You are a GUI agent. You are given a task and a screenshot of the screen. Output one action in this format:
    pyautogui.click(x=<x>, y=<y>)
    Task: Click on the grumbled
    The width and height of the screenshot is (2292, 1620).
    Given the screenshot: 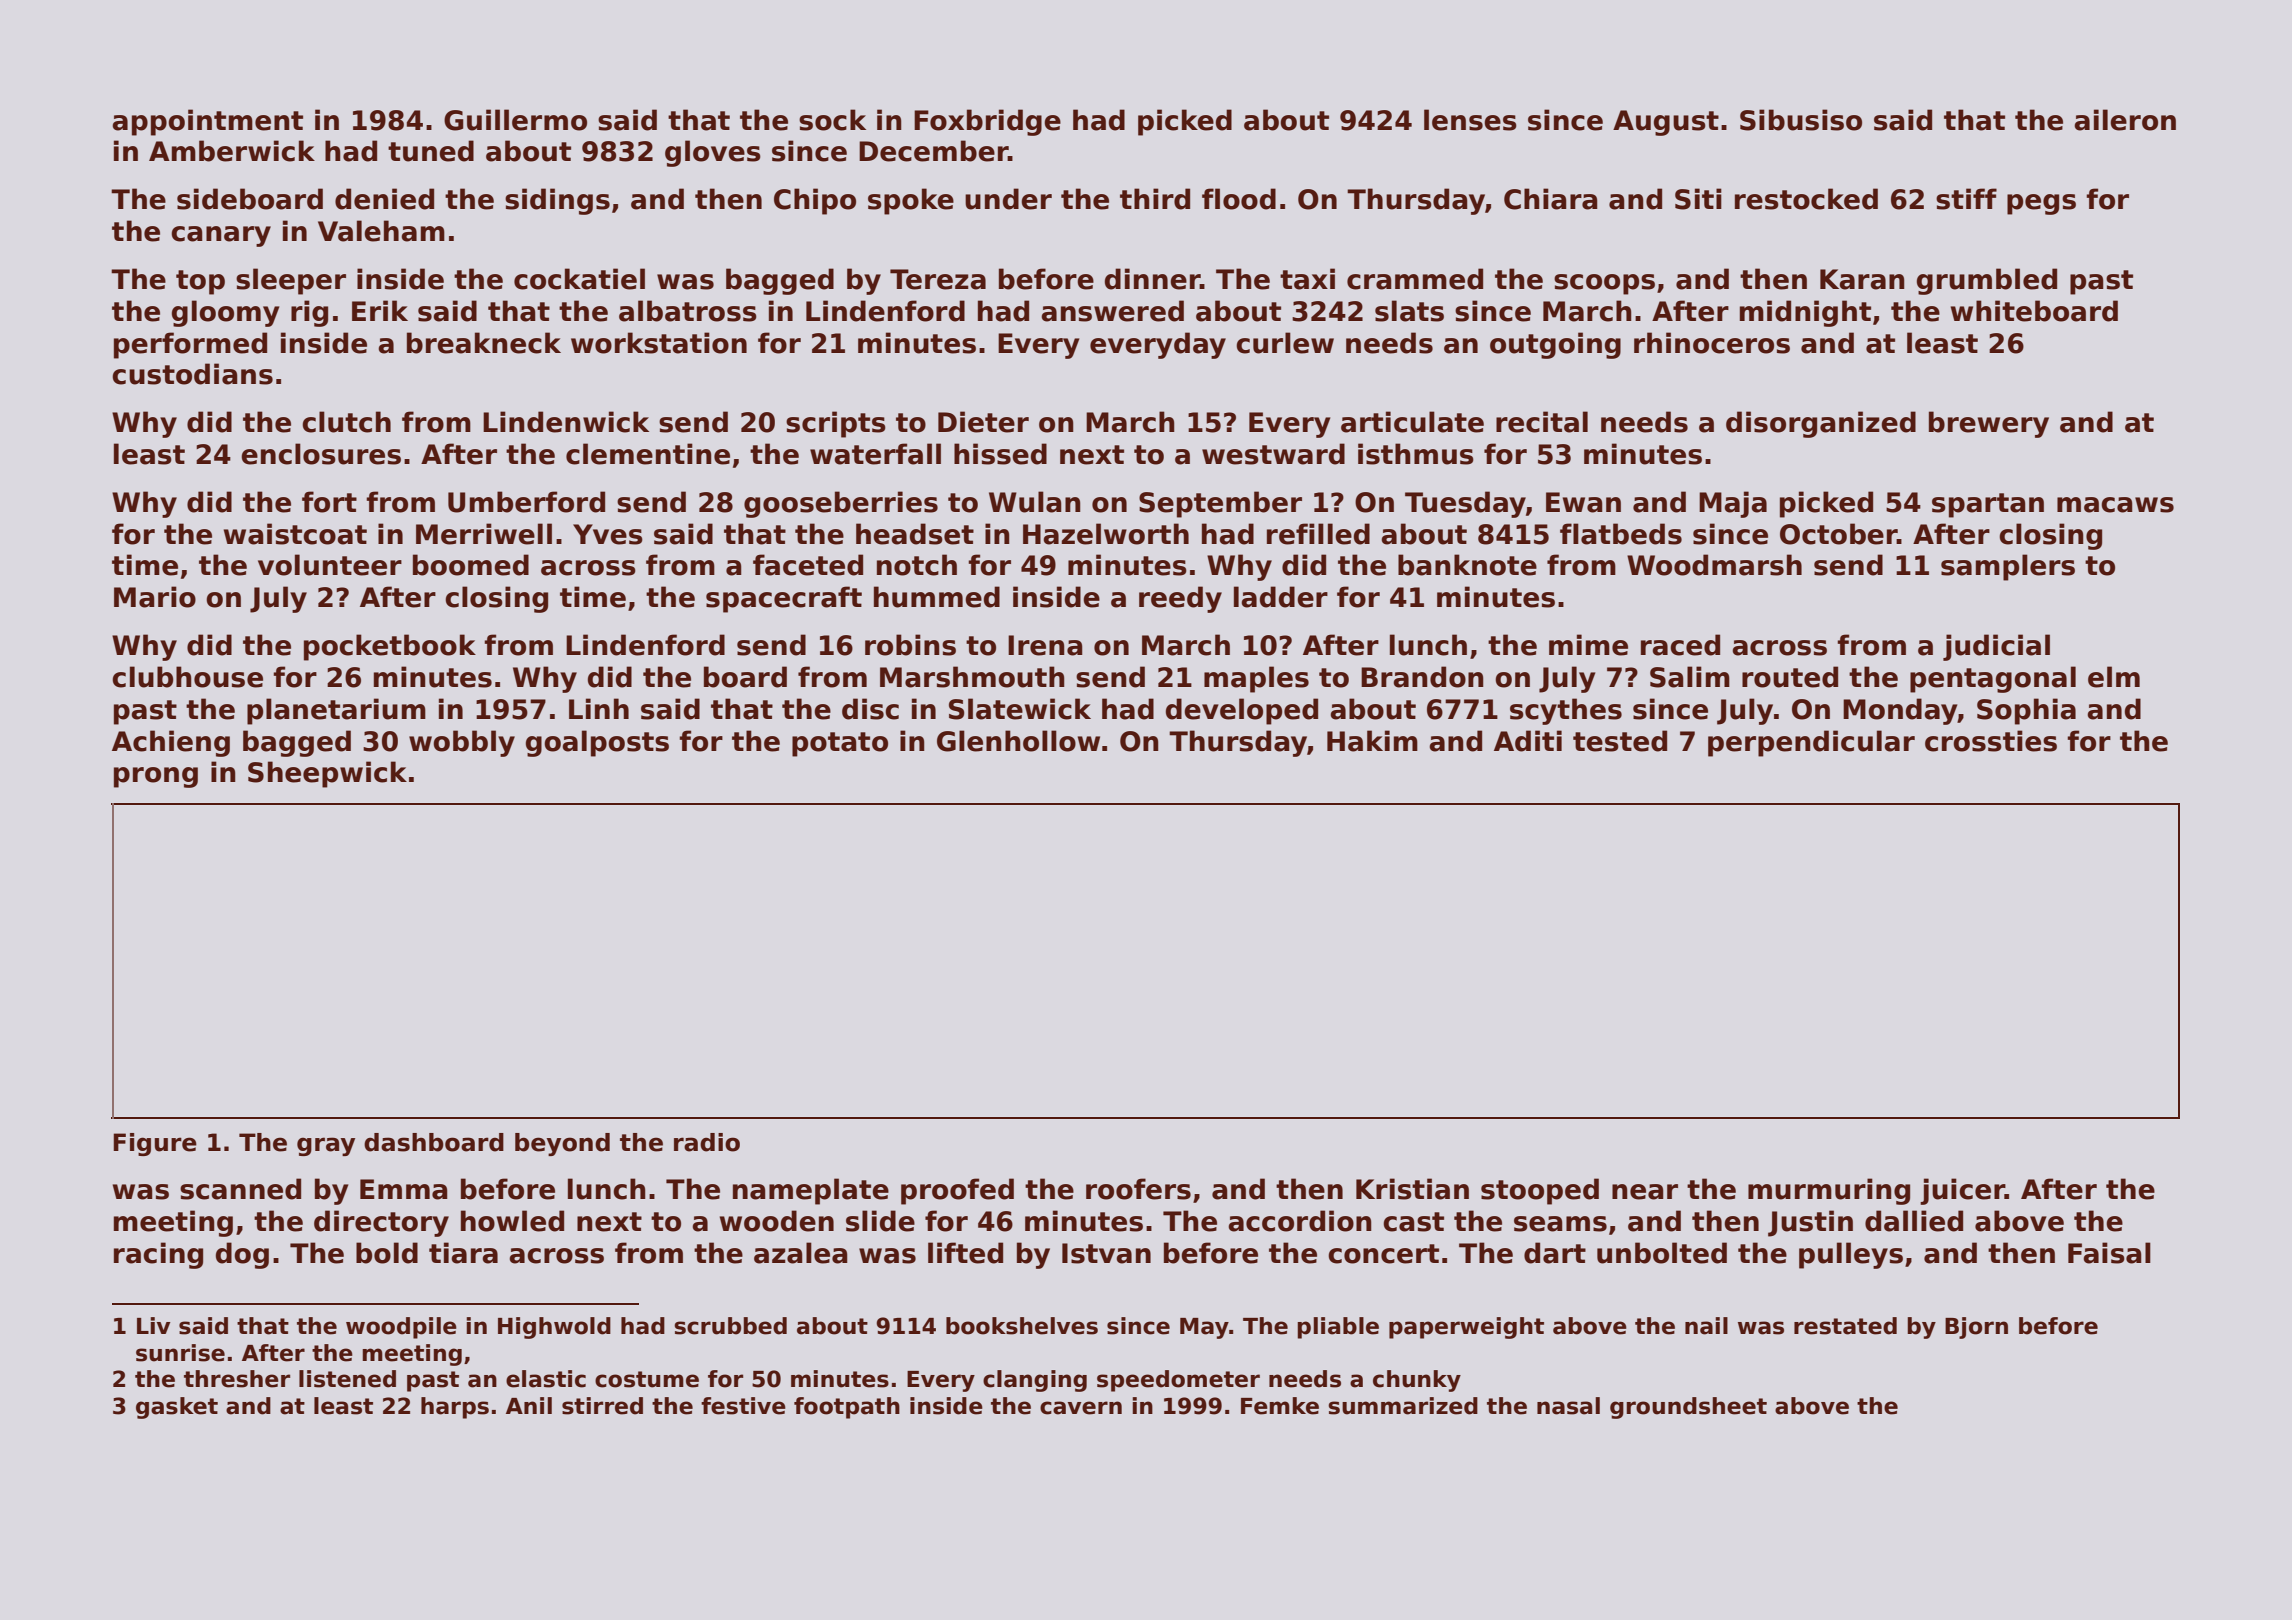 What is the action you would take?
    pyautogui.click(x=1987, y=281)
